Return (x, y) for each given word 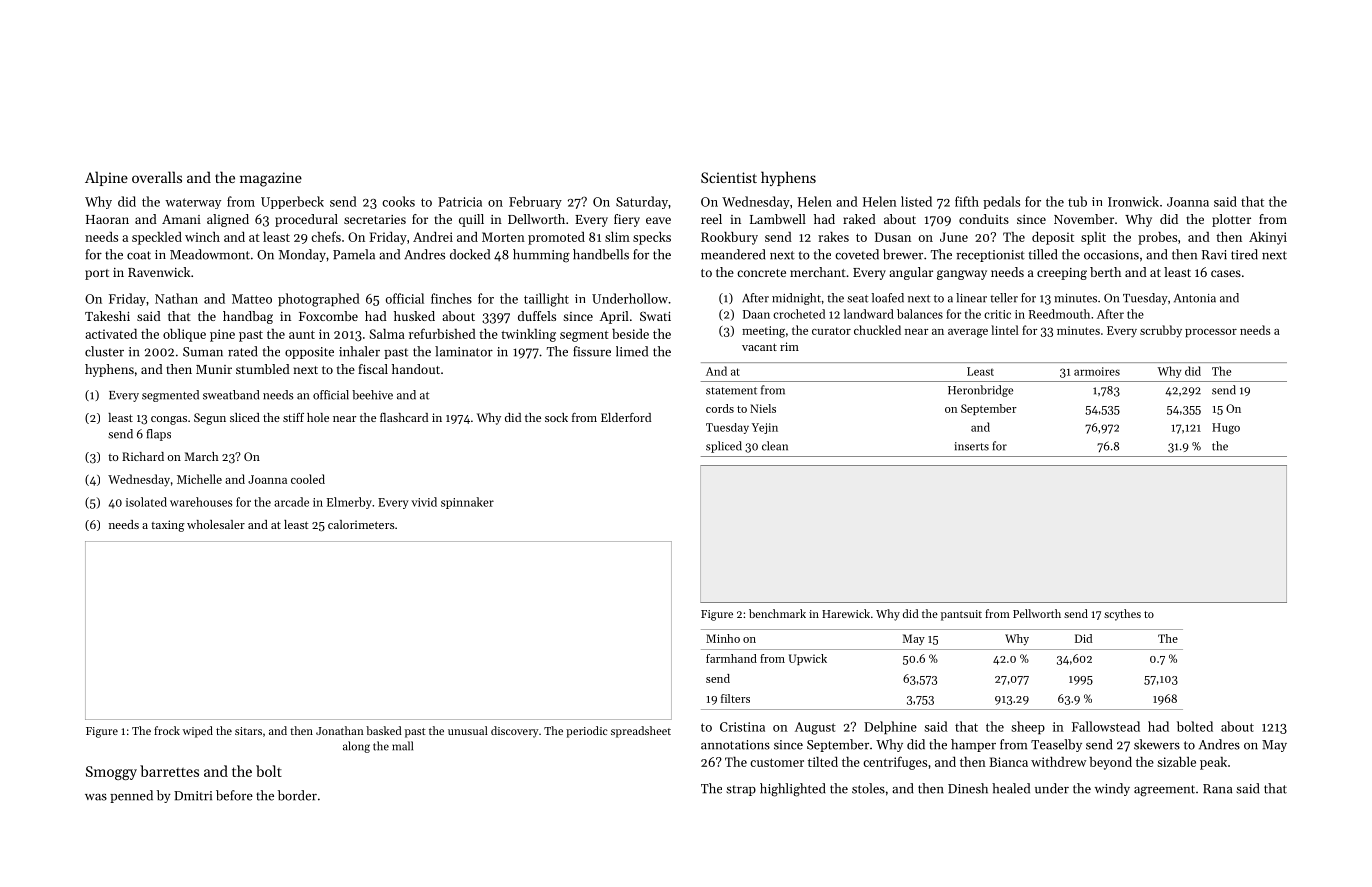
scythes (1122, 615)
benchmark (777, 613)
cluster (104, 351)
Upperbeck (292, 202)
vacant (759, 347)
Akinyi (1268, 238)
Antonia (1195, 298)
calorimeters (361, 524)
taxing (168, 526)
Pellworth (1037, 613)
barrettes (169, 771)
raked (859, 219)
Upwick (808, 659)
